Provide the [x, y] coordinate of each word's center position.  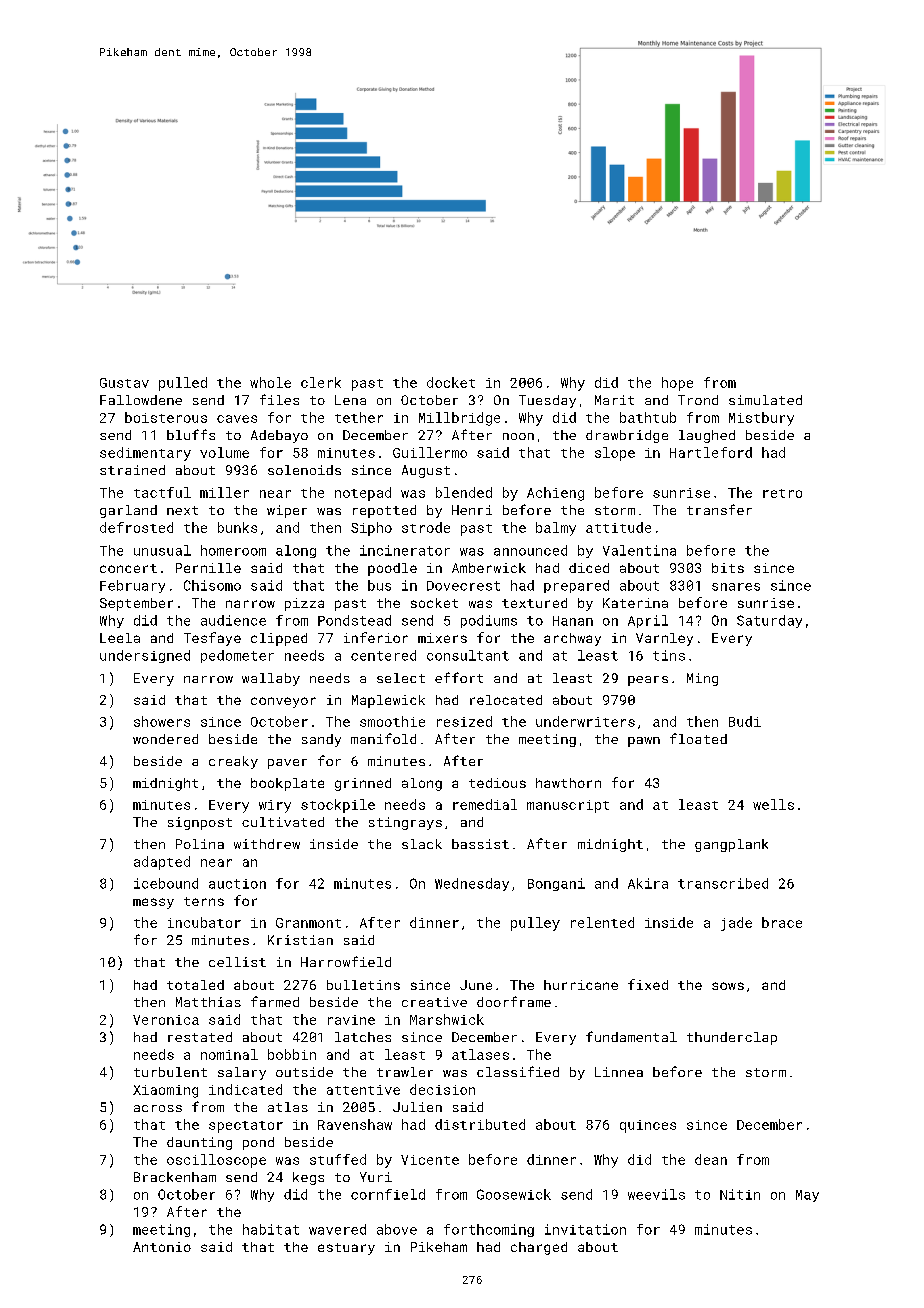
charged [539, 1248]
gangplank [731, 845]
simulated [765, 400]
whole [270, 382]
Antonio [162, 1247]
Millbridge [459, 419]
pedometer [237, 656]
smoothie [392, 721]
